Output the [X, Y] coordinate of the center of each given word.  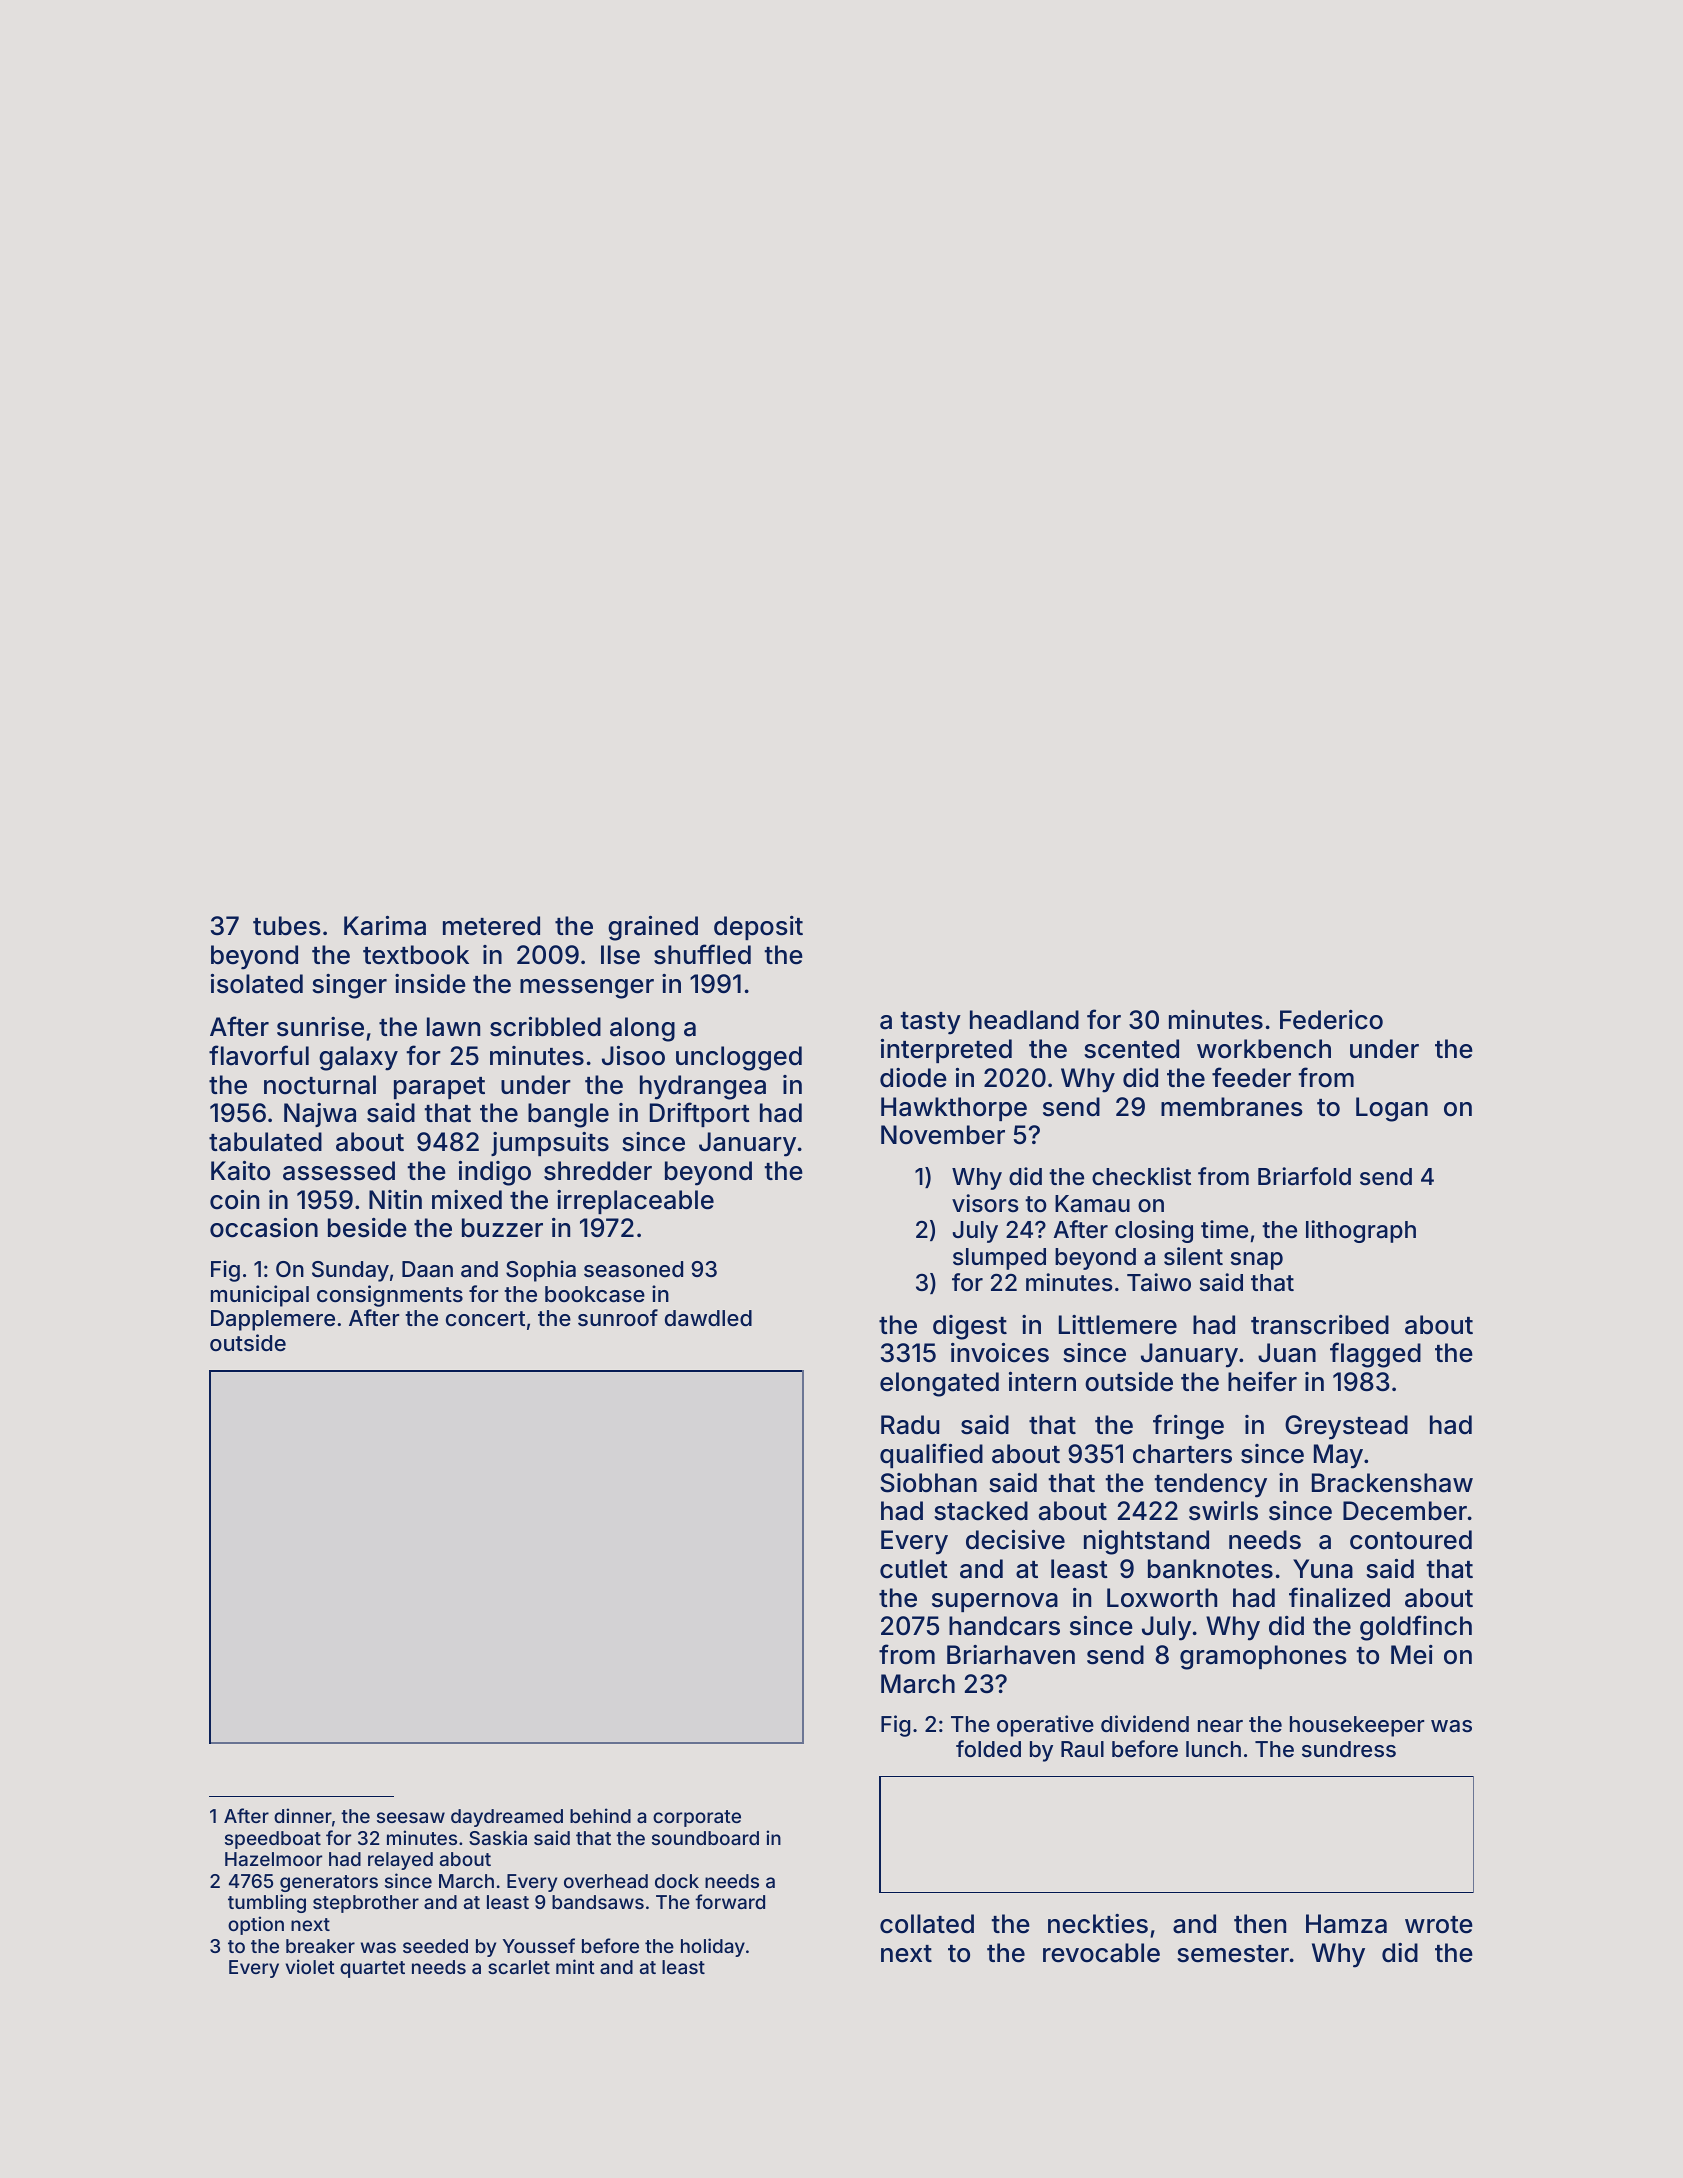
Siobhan [928, 1483]
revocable [1101, 1953]
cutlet [914, 1569]
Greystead [1346, 1427]
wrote [1439, 1925]
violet [310, 1966]
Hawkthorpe [954, 1109]
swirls [1223, 1511]
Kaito [240, 1171]
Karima [385, 926]
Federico [1331, 1020]
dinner [303, 1815]
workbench [1264, 1049]
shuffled [702, 954]
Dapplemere [273, 1320]
